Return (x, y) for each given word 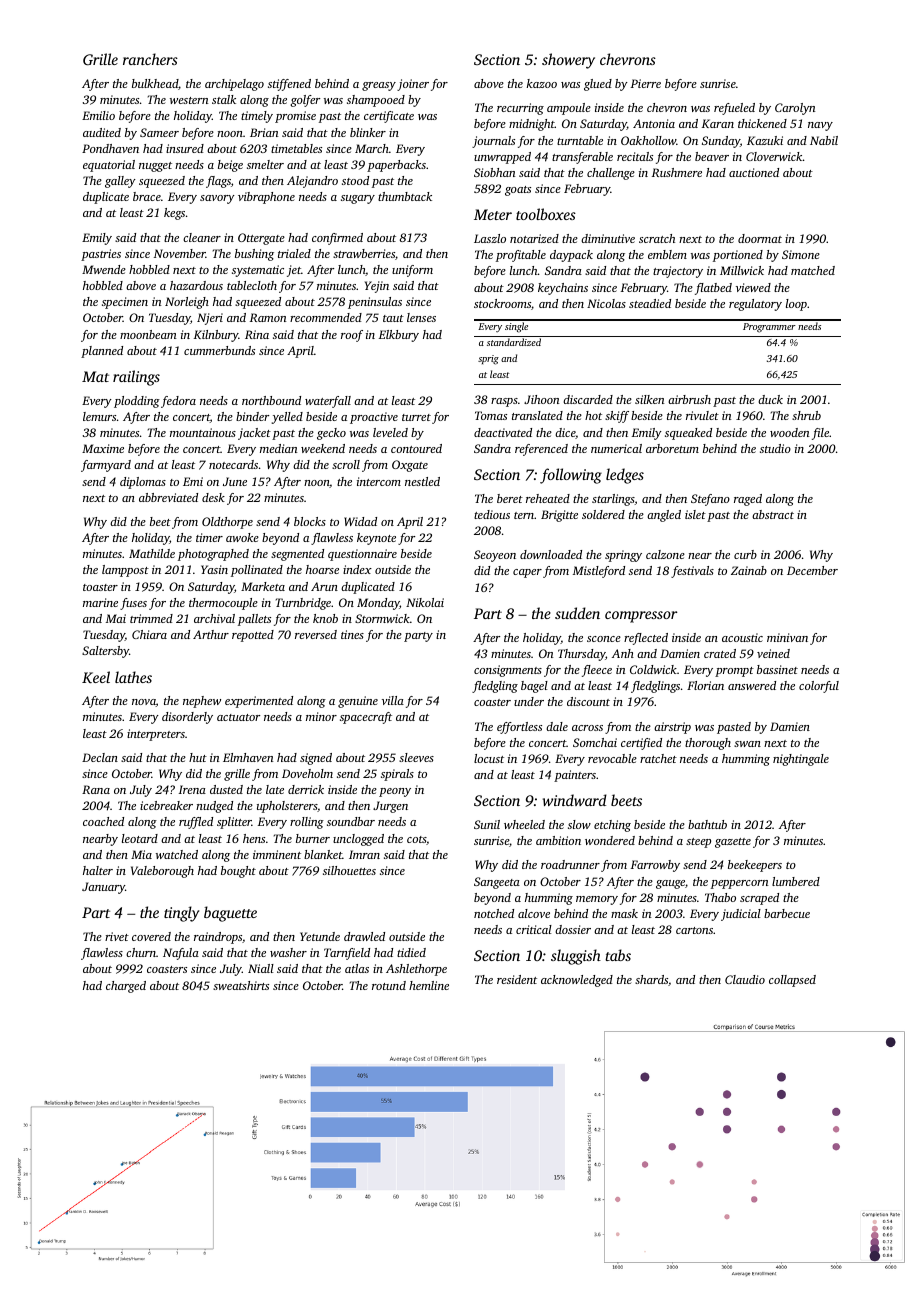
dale (557, 726)
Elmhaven (248, 757)
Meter (493, 214)
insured (185, 148)
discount (588, 701)
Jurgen (390, 807)
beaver (712, 156)
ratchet (658, 758)
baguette (230, 914)
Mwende (104, 269)
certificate (389, 117)
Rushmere (677, 172)
